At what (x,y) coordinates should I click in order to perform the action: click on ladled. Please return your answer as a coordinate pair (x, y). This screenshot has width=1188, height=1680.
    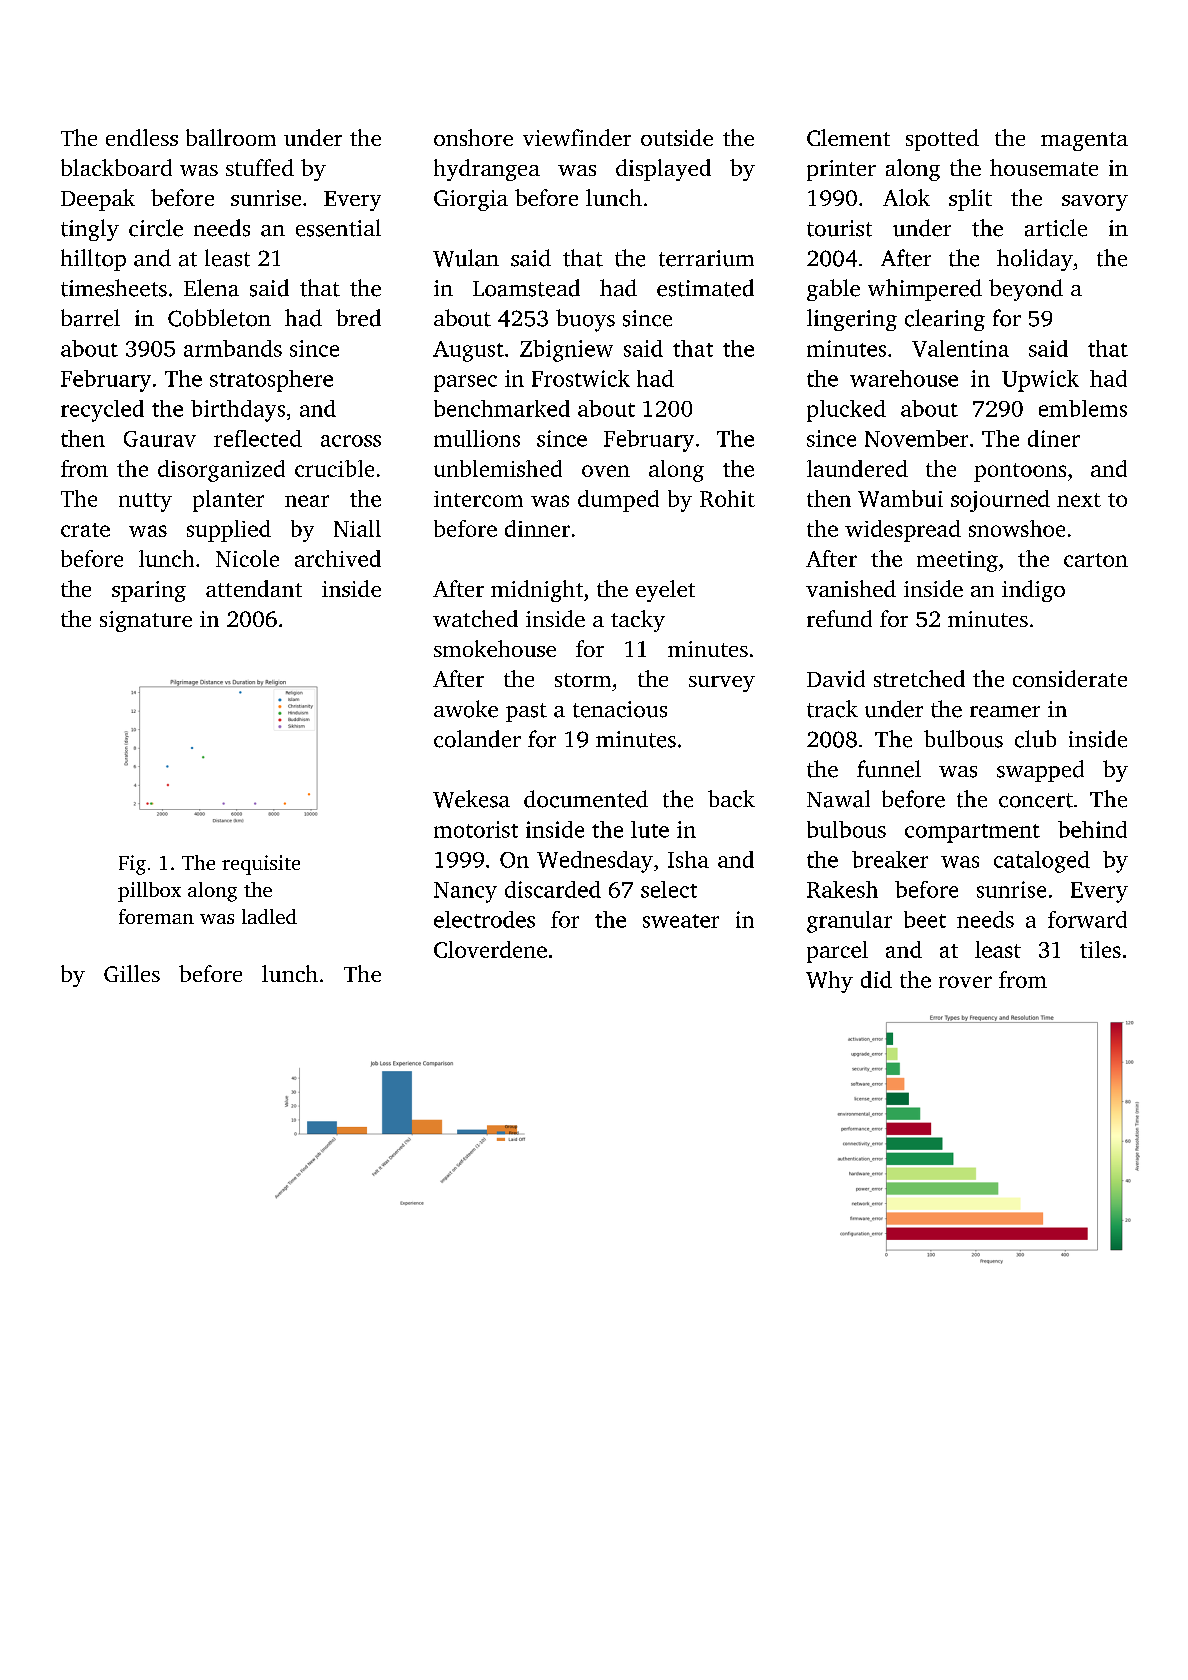
    Looking at the image, I should click on (269, 916).
